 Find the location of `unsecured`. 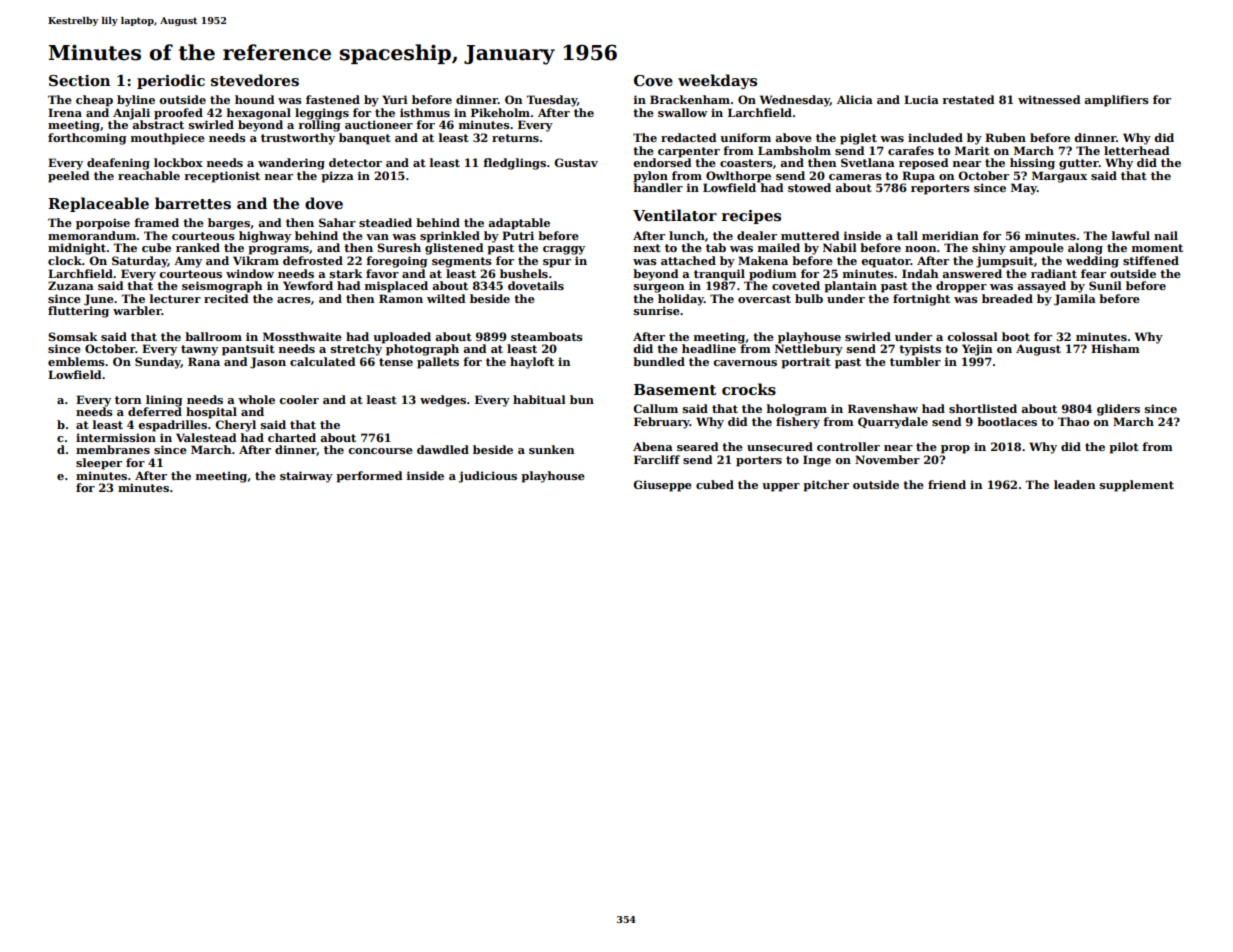

unsecured is located at coordinates (780, 446).
